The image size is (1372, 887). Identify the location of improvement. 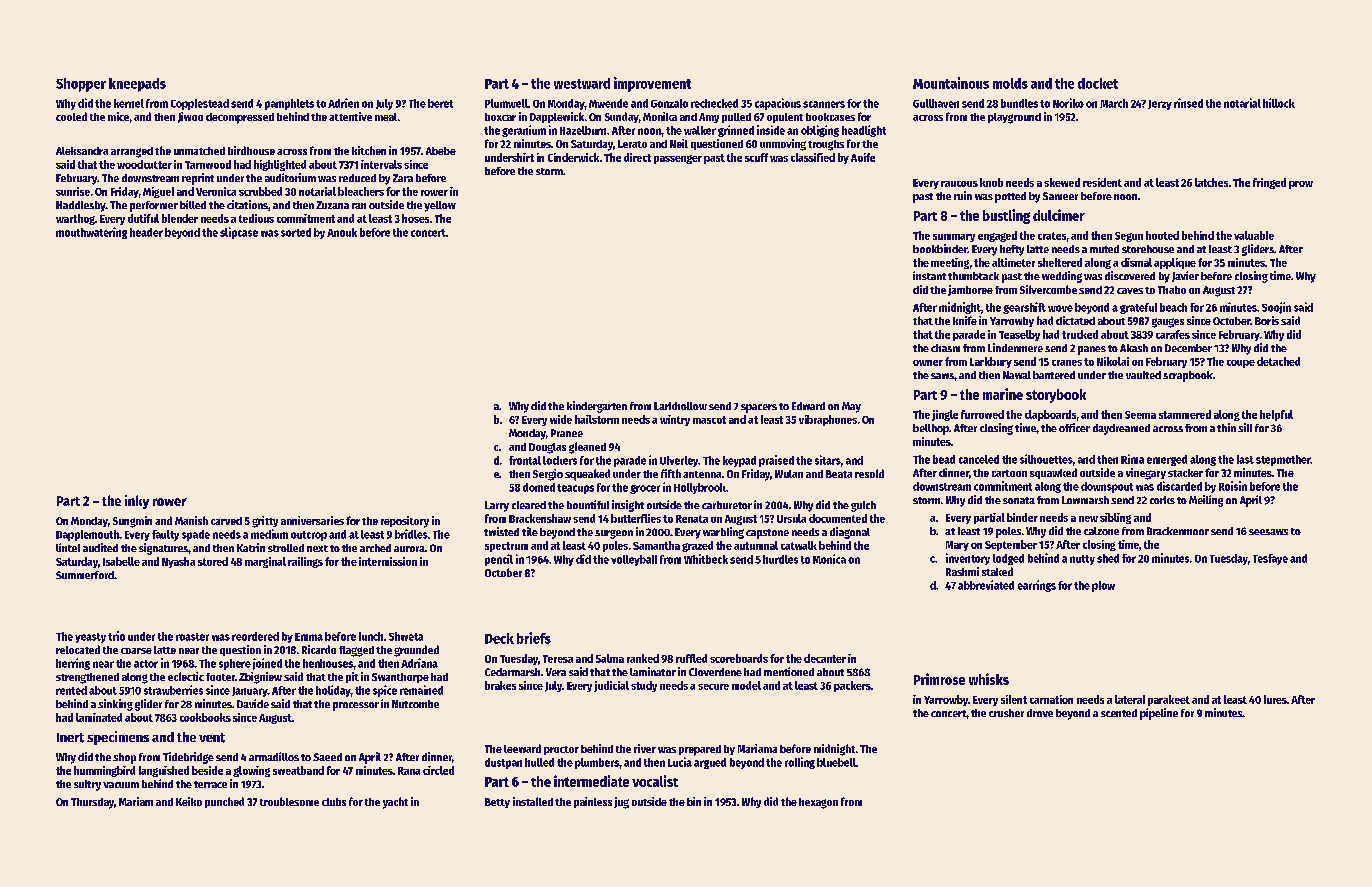
(652, 84).
